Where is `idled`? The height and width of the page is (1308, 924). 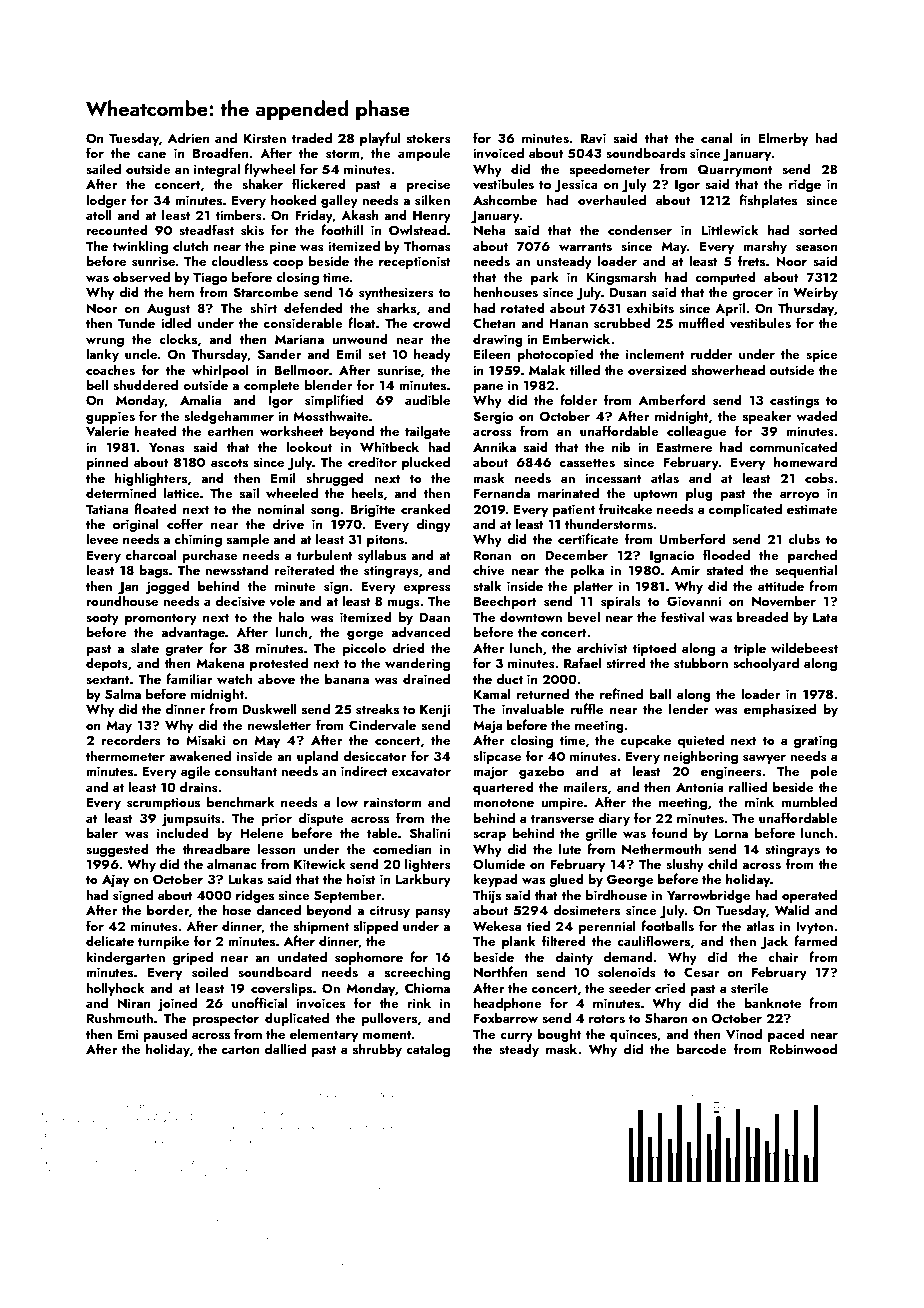 idled is located at coordinates (176, 322).
